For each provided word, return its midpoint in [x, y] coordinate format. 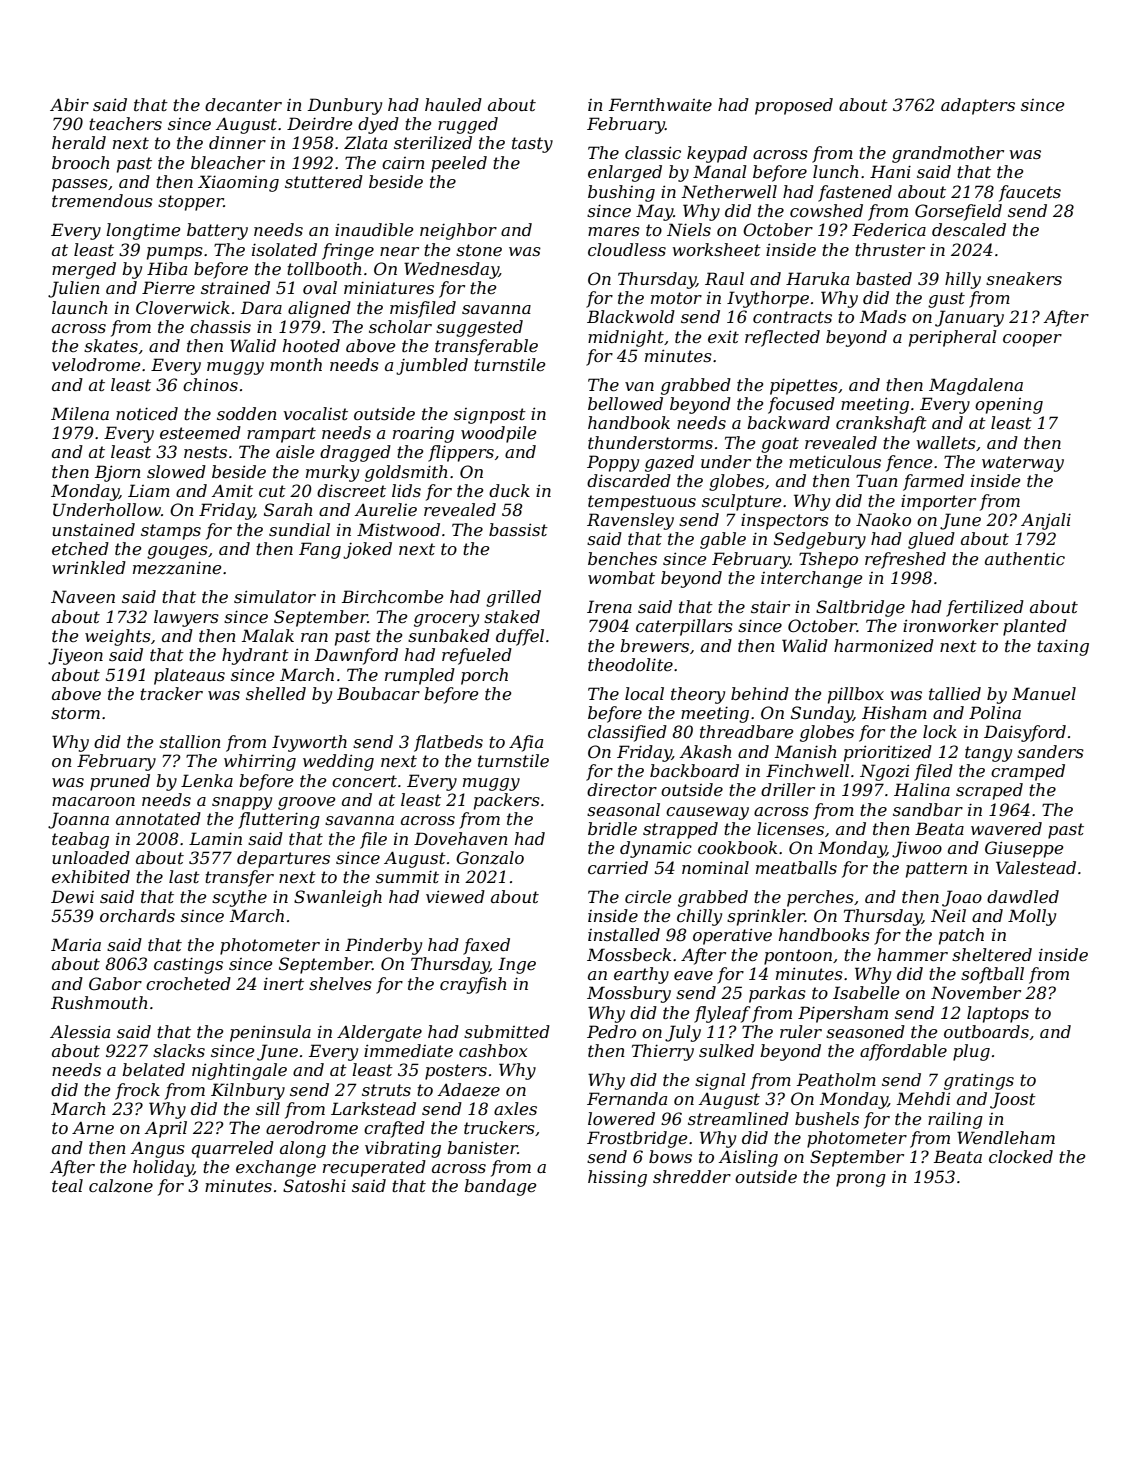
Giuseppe [1024, 849]
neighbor [458, 231]
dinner [237, 142]
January [969, 318]
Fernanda [627, 1098]
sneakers [1024, 278]
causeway [707, 813]
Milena [80, 413]
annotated [158, 818]
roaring [423, 434]
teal [67, 1185]
